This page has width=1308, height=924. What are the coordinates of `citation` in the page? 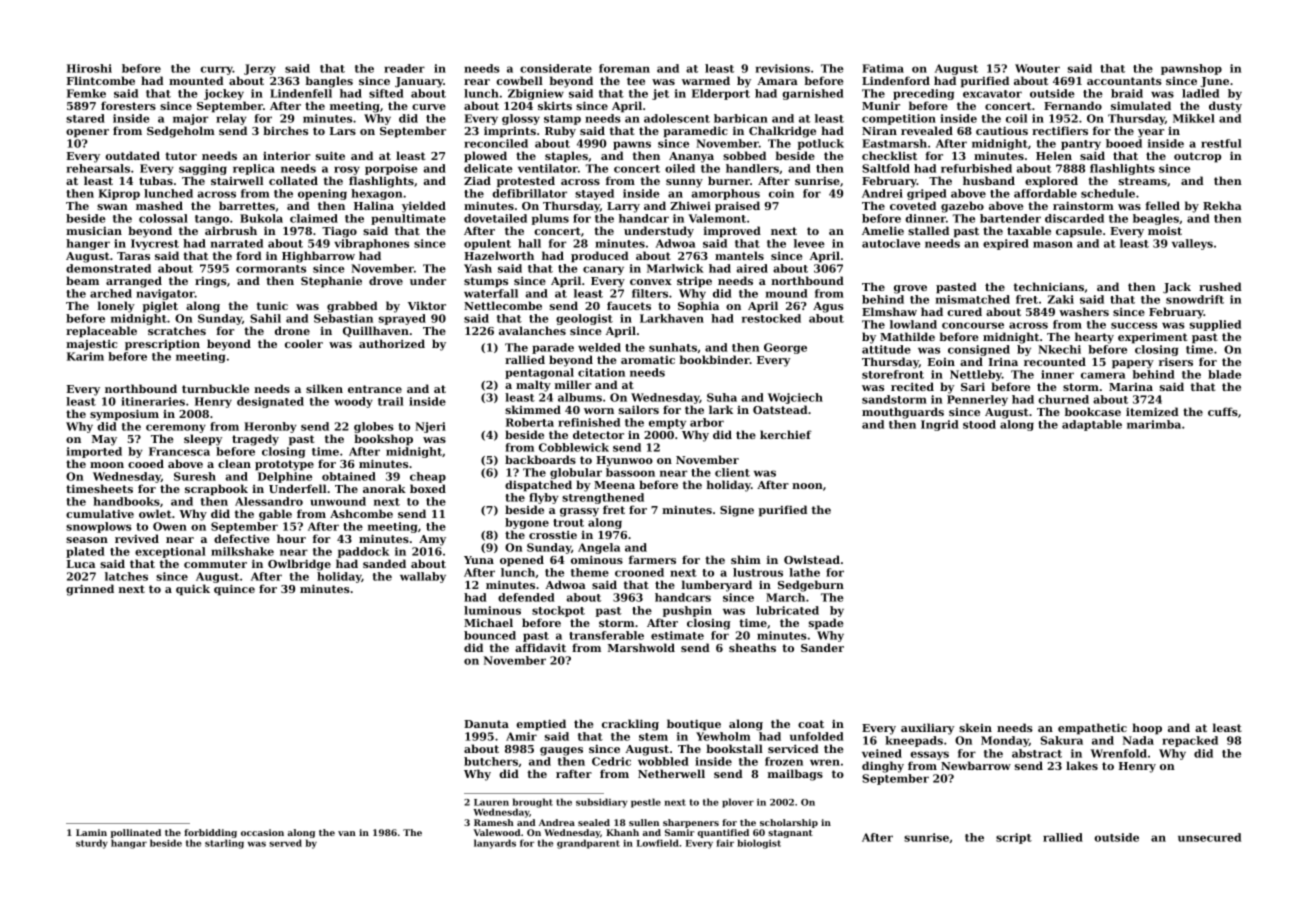 It's located at (601, 372).
